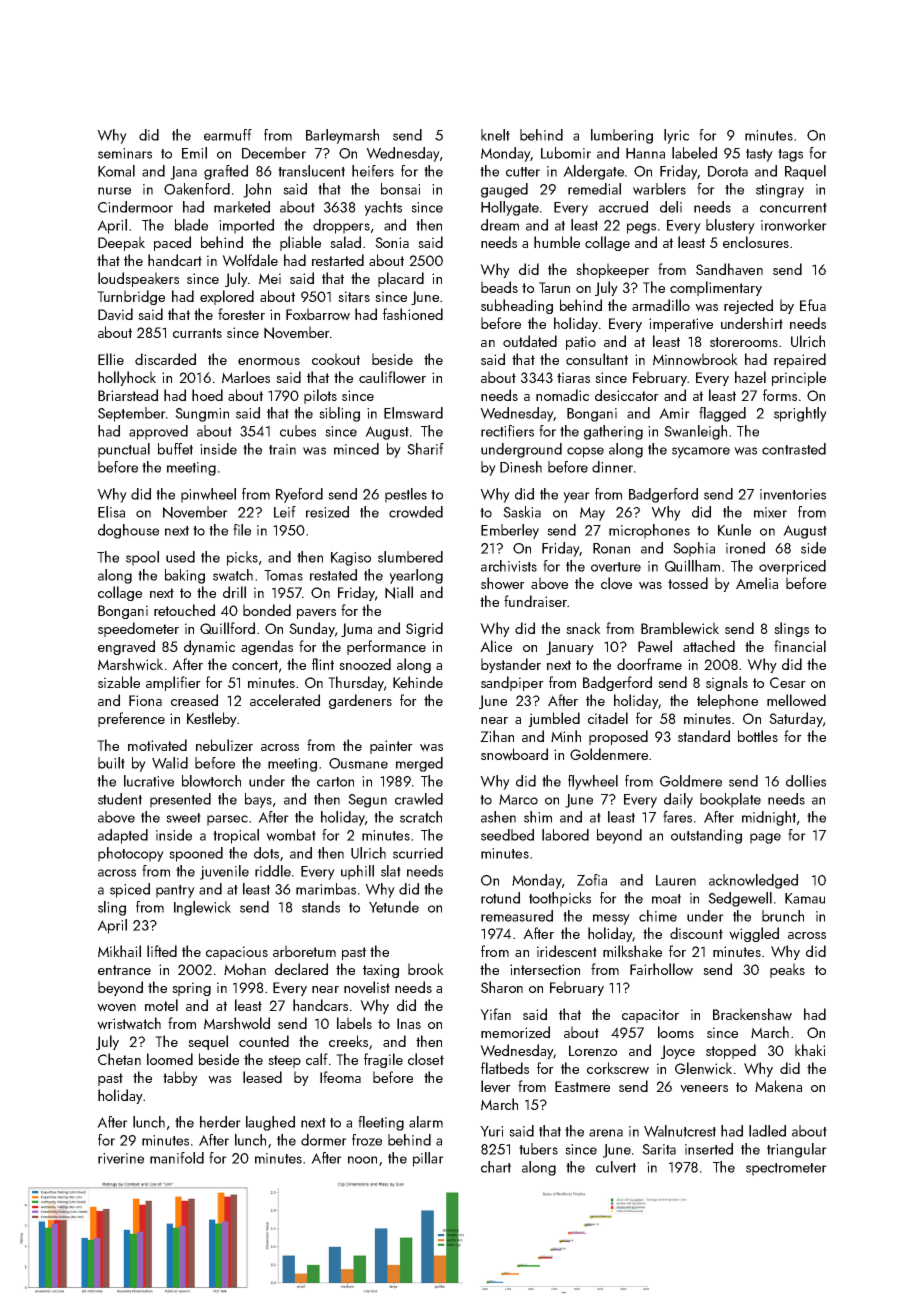 The height and width of the screenshot is (1314, 924). Describe the element at coordinates (270, 1123) in the screenshot. I see `laughed` at that location.
